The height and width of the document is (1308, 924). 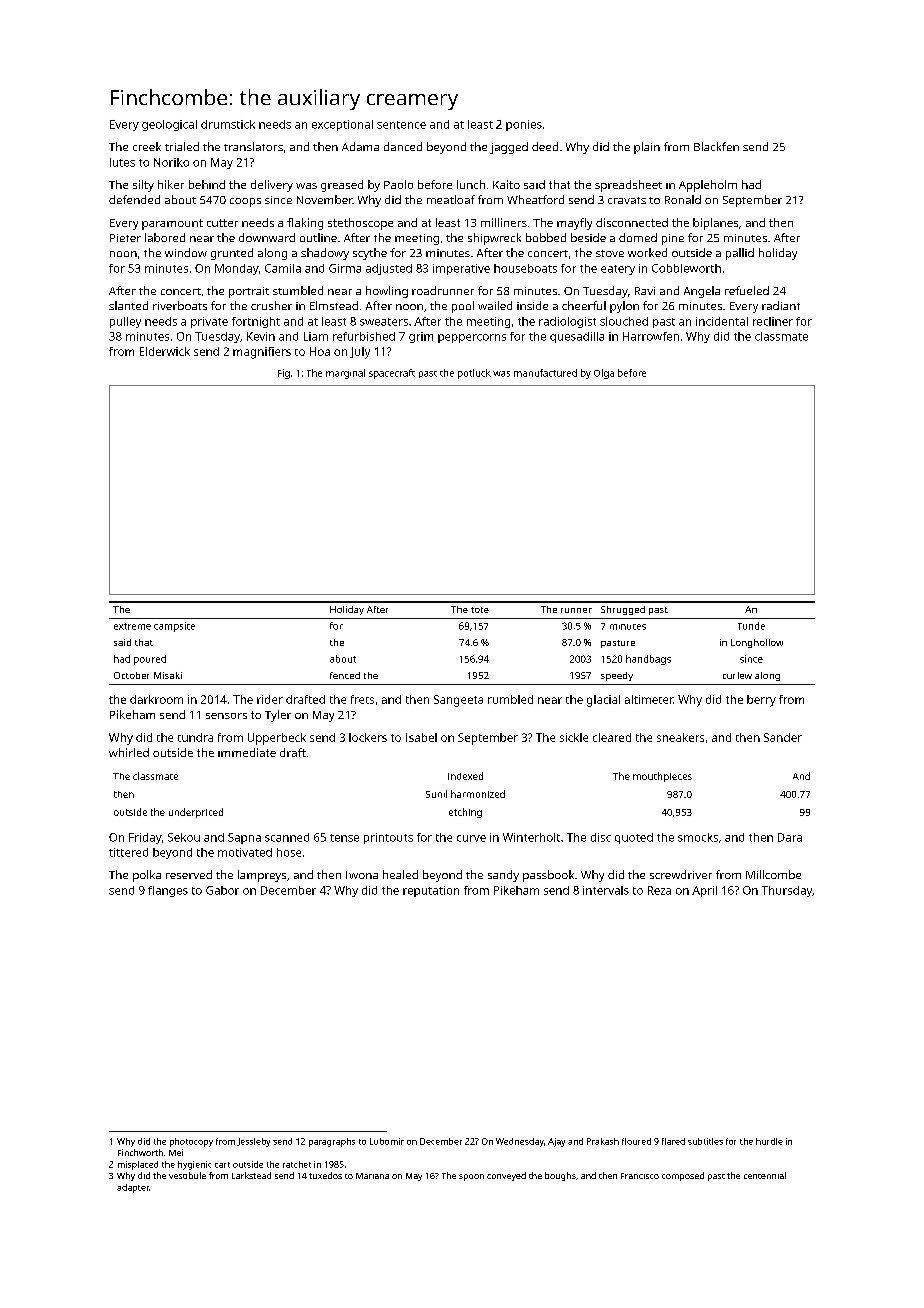 I want to click on flaking, so click(x=305, y=224).
